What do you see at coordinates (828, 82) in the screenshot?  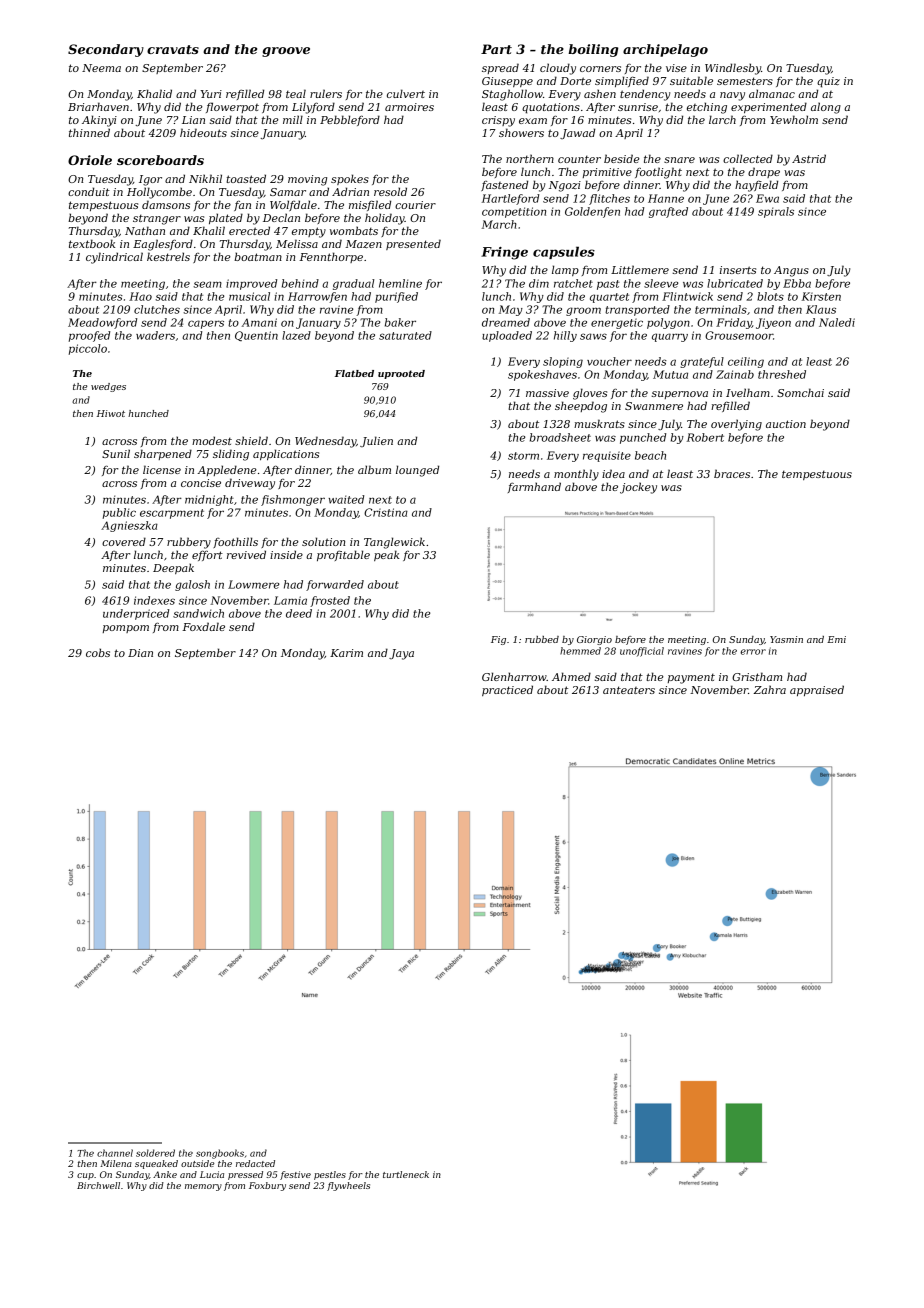 I see `quiz` at bounding box center [828, 82].
